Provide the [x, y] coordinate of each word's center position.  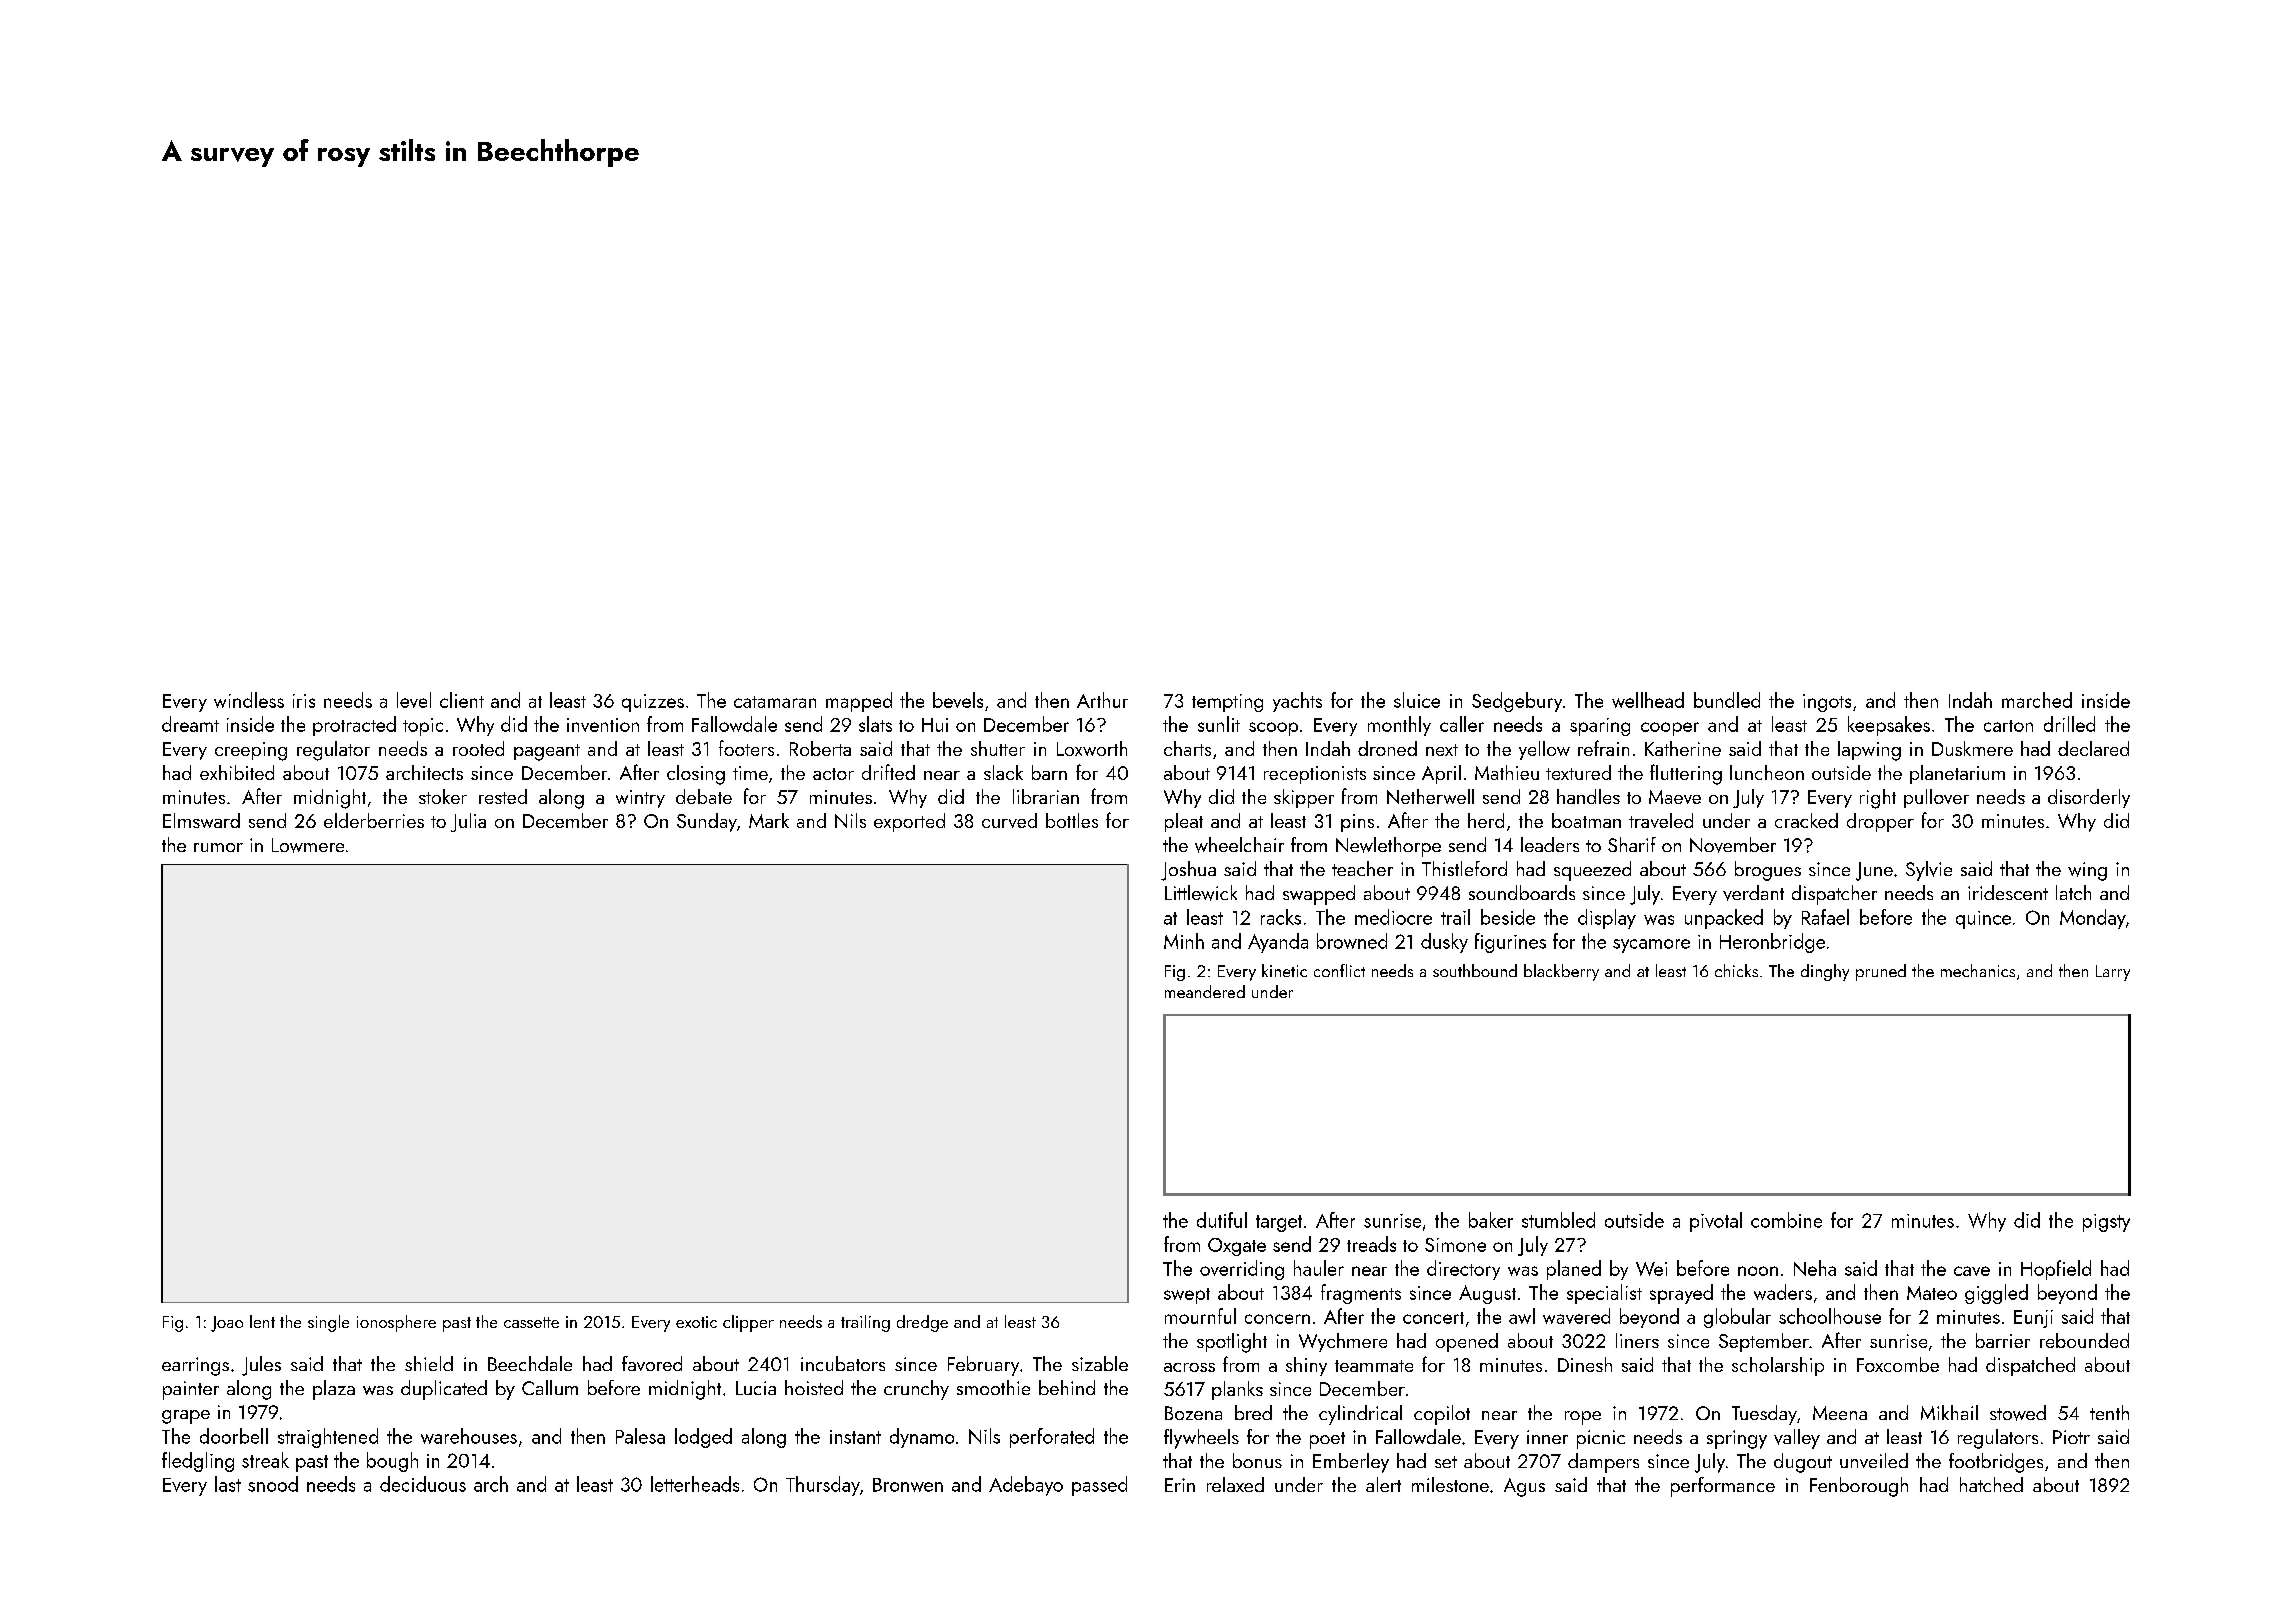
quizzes [653, 703]
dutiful [1222, 1220]
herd [1486, 820]
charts [1187, 748]
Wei [1651, 1269]
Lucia [756, 1388]
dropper [1880, 822]
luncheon [1767, 772]
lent [262, 1321]
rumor [218, 847]
